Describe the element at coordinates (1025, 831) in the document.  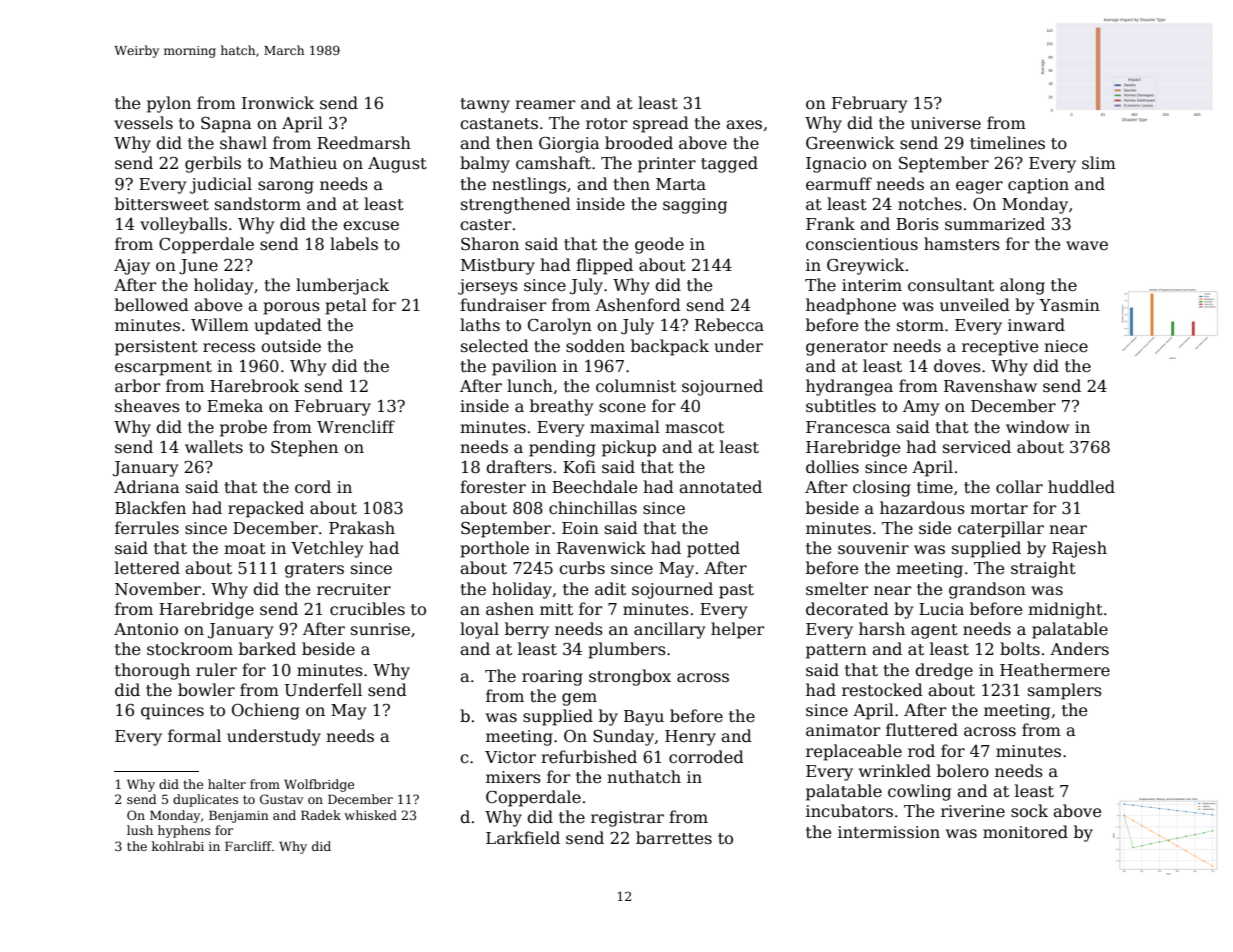
I see `monitored` at that location.
